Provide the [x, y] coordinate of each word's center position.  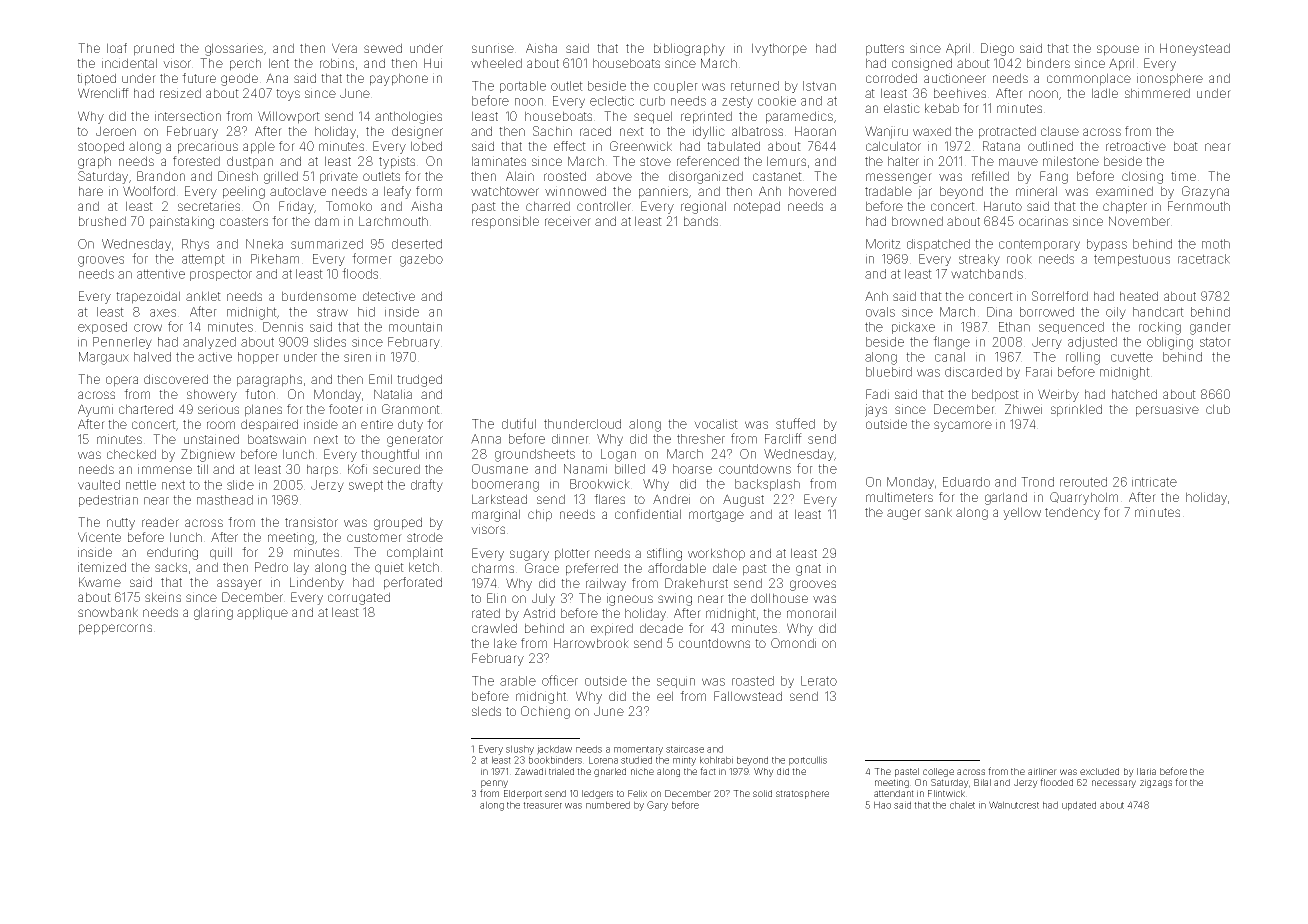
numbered [608, 805]
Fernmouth [1199, 206]
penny [494, 784]
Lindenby [317, 583]
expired [612, 629]
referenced [708, 161]
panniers [663, 192]
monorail [811, 613]
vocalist [716, 424]
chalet [962, 805]
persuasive [1167, 410]
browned [917, 221]
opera [122, 381]
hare [91, 191]
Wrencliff [103, 93]
